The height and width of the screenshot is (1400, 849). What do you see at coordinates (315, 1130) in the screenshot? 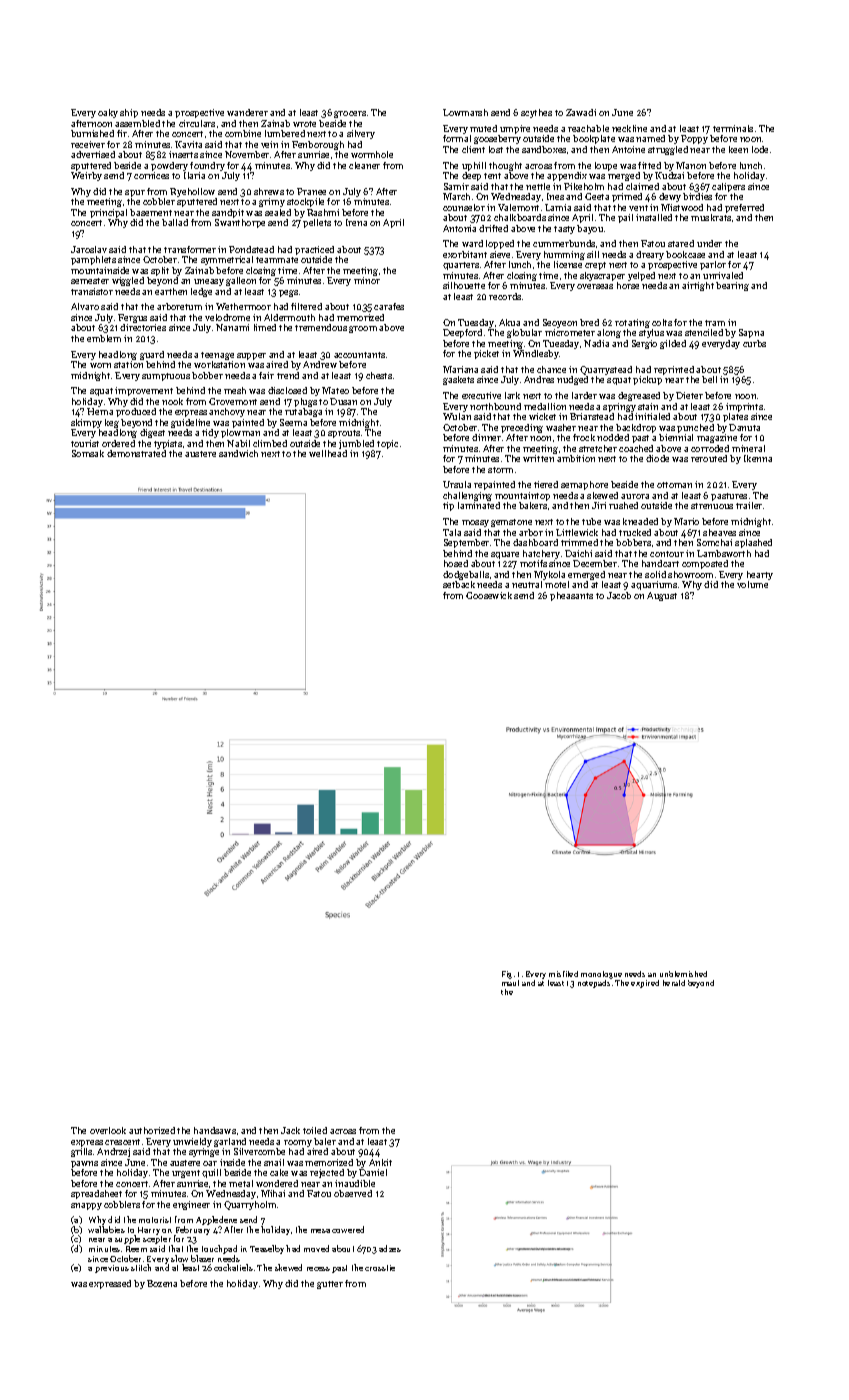
I see `toiled` at bounding box center [315, 1130].
